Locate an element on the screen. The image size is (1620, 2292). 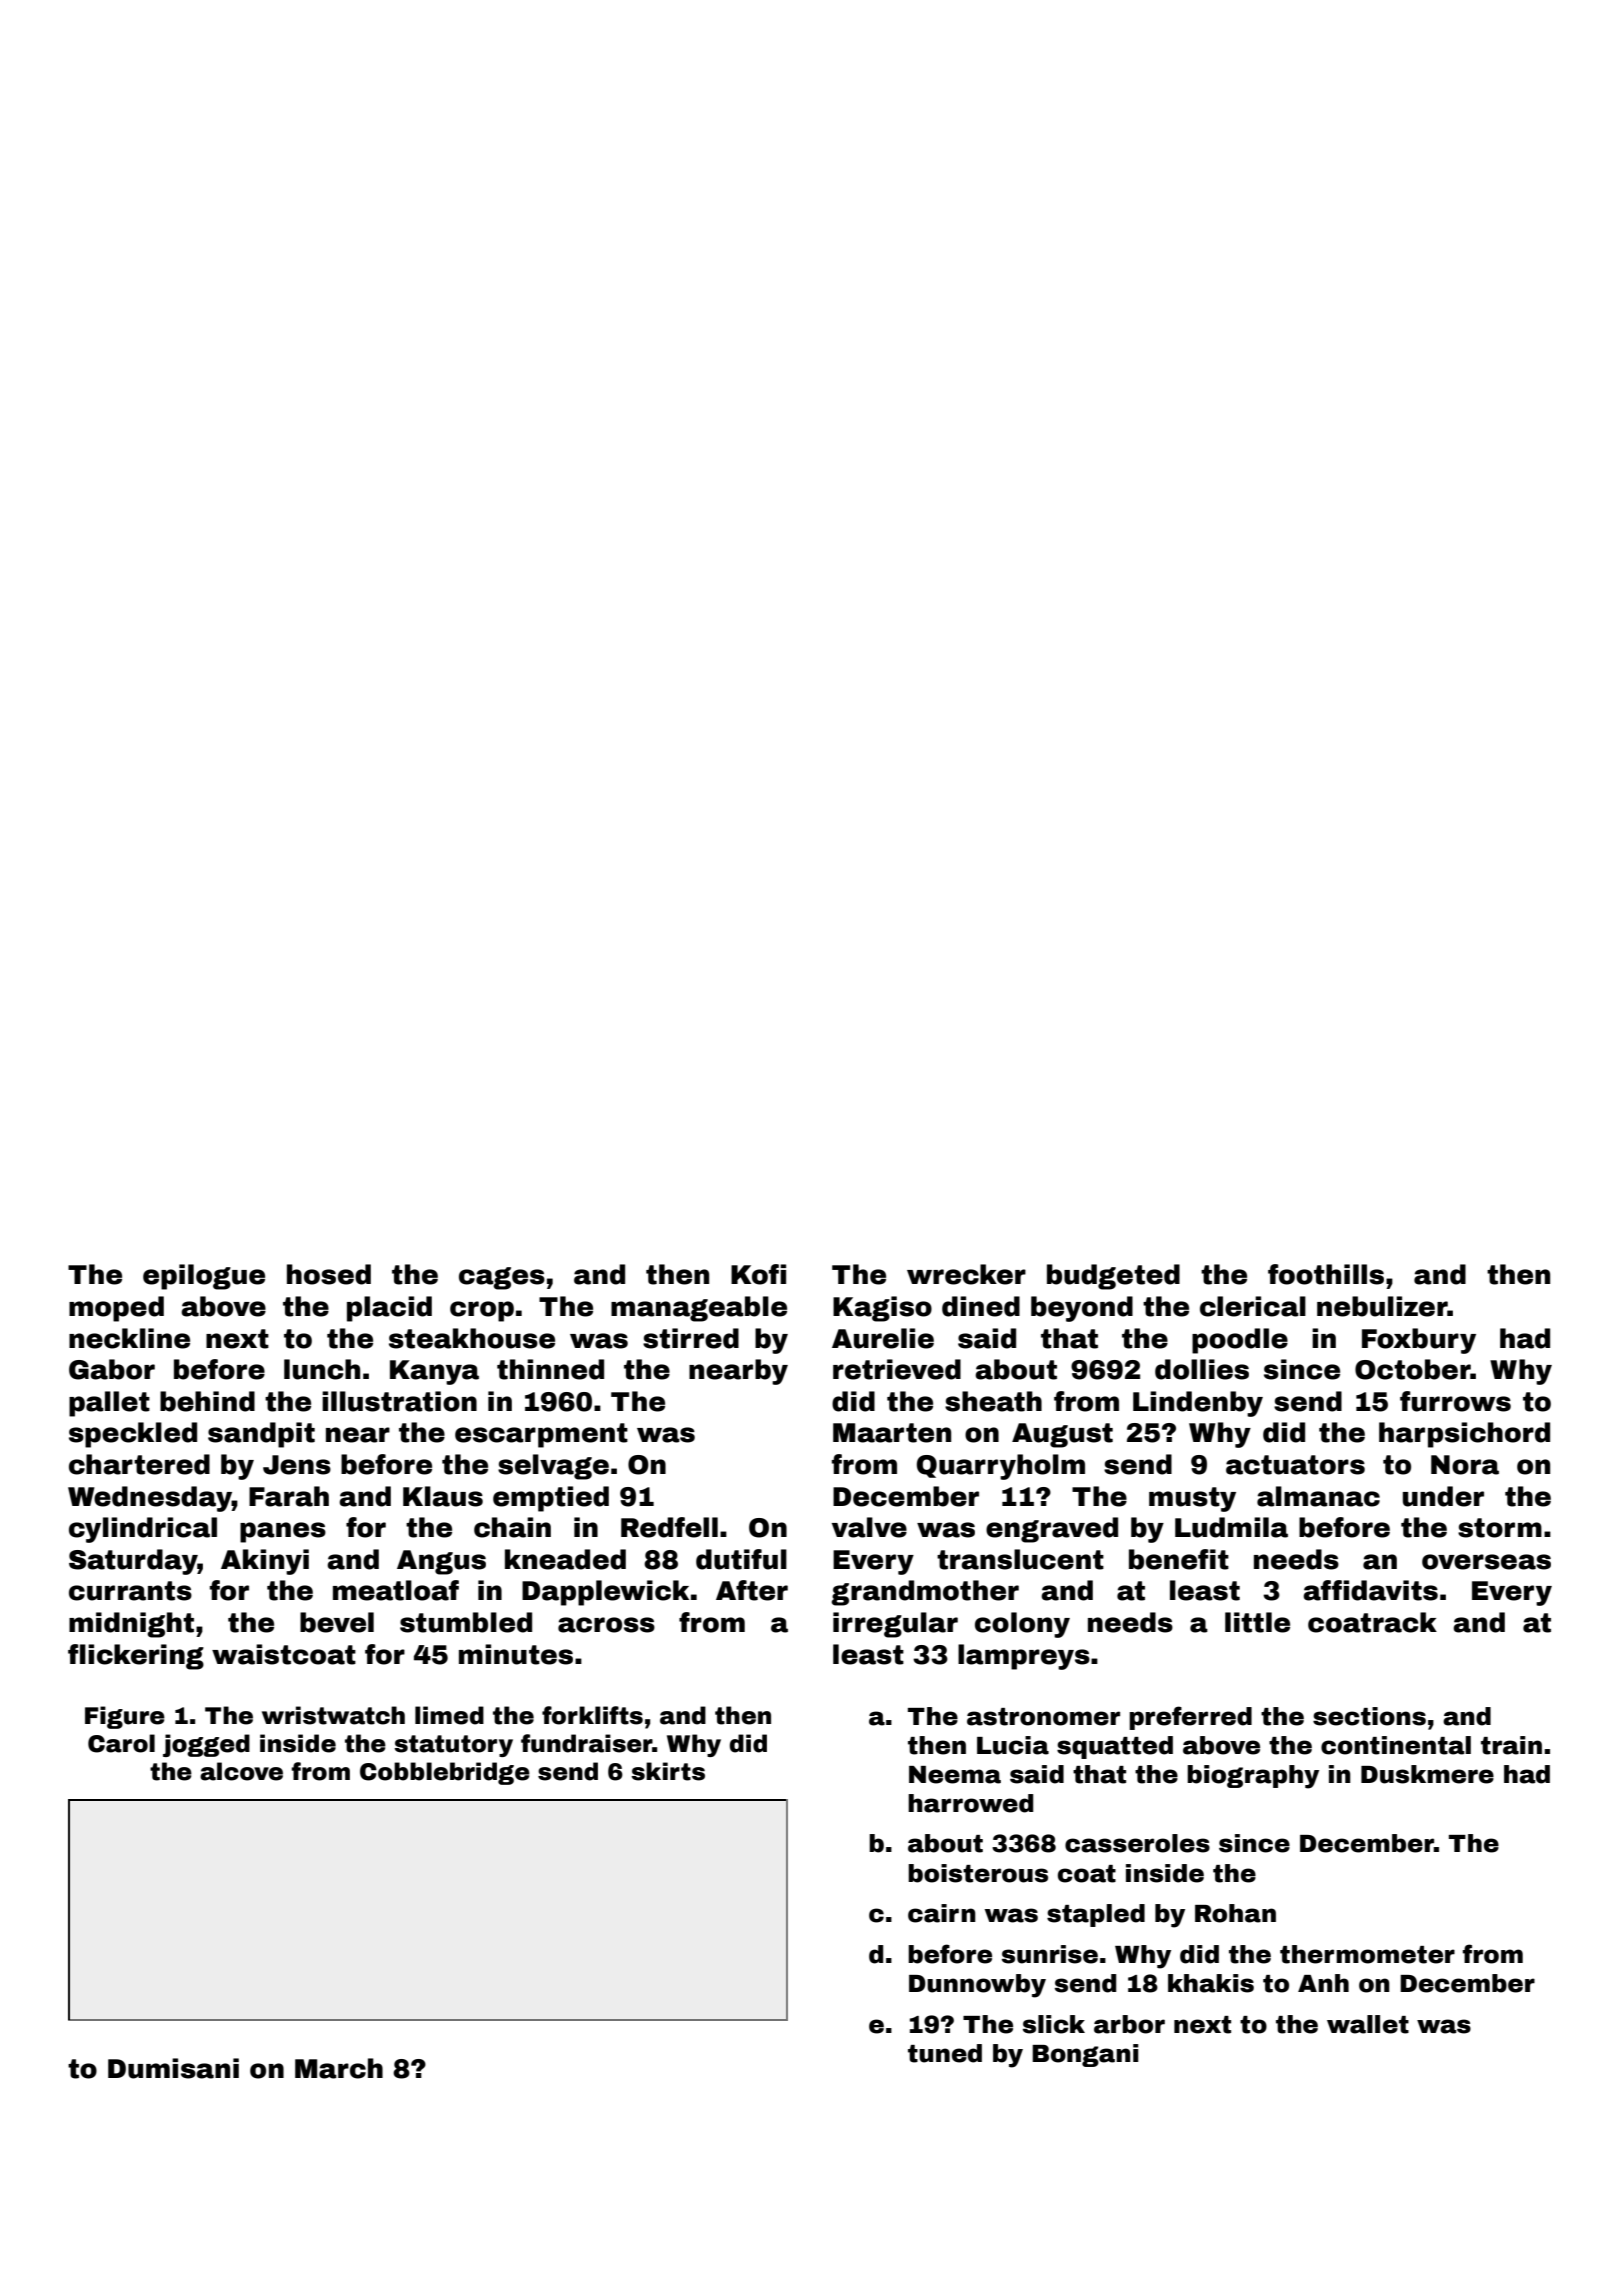
hosed is located at coordinates (329, 1274).
